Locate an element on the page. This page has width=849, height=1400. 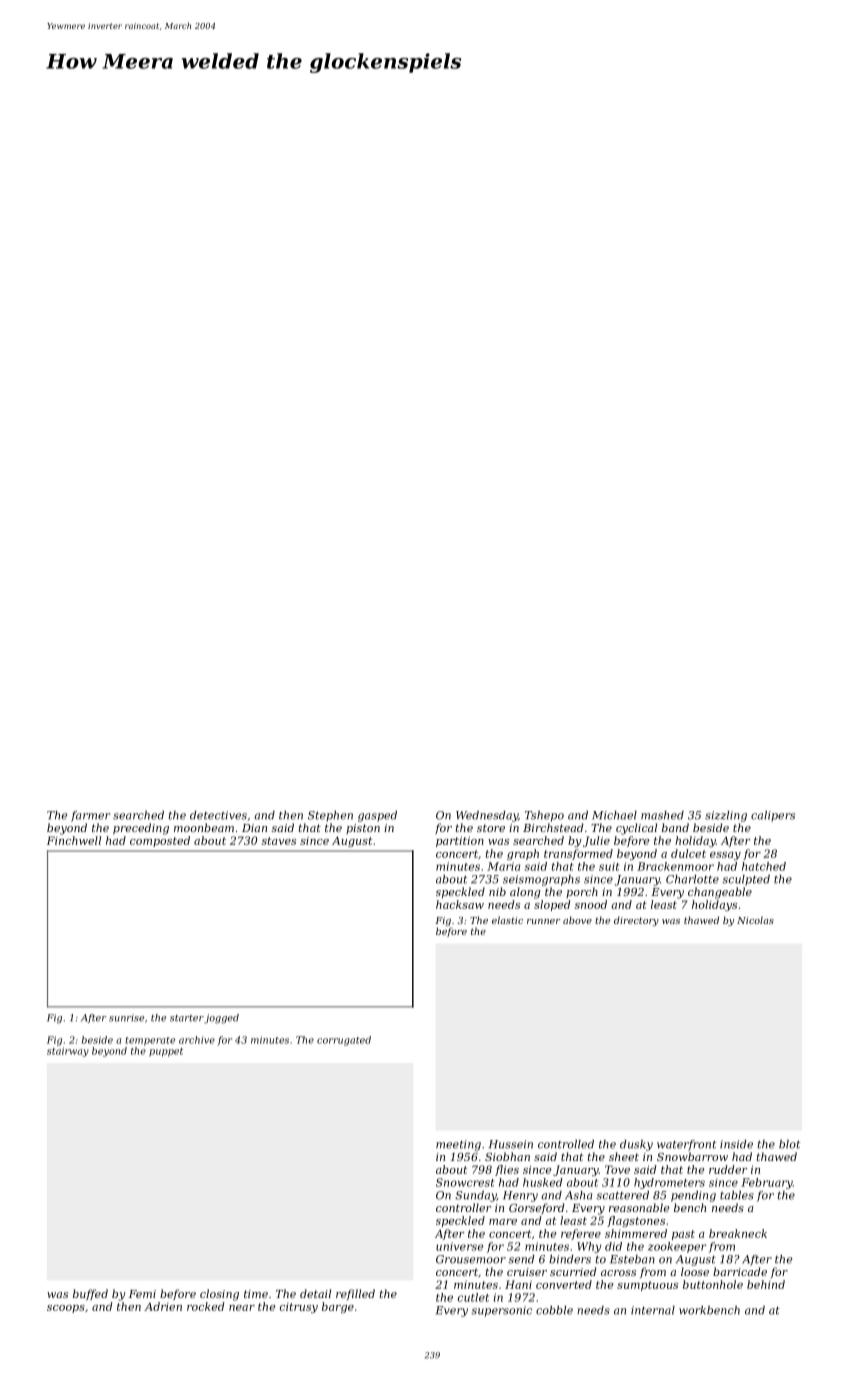
Finchwell is located at coordinates (74, 840).
